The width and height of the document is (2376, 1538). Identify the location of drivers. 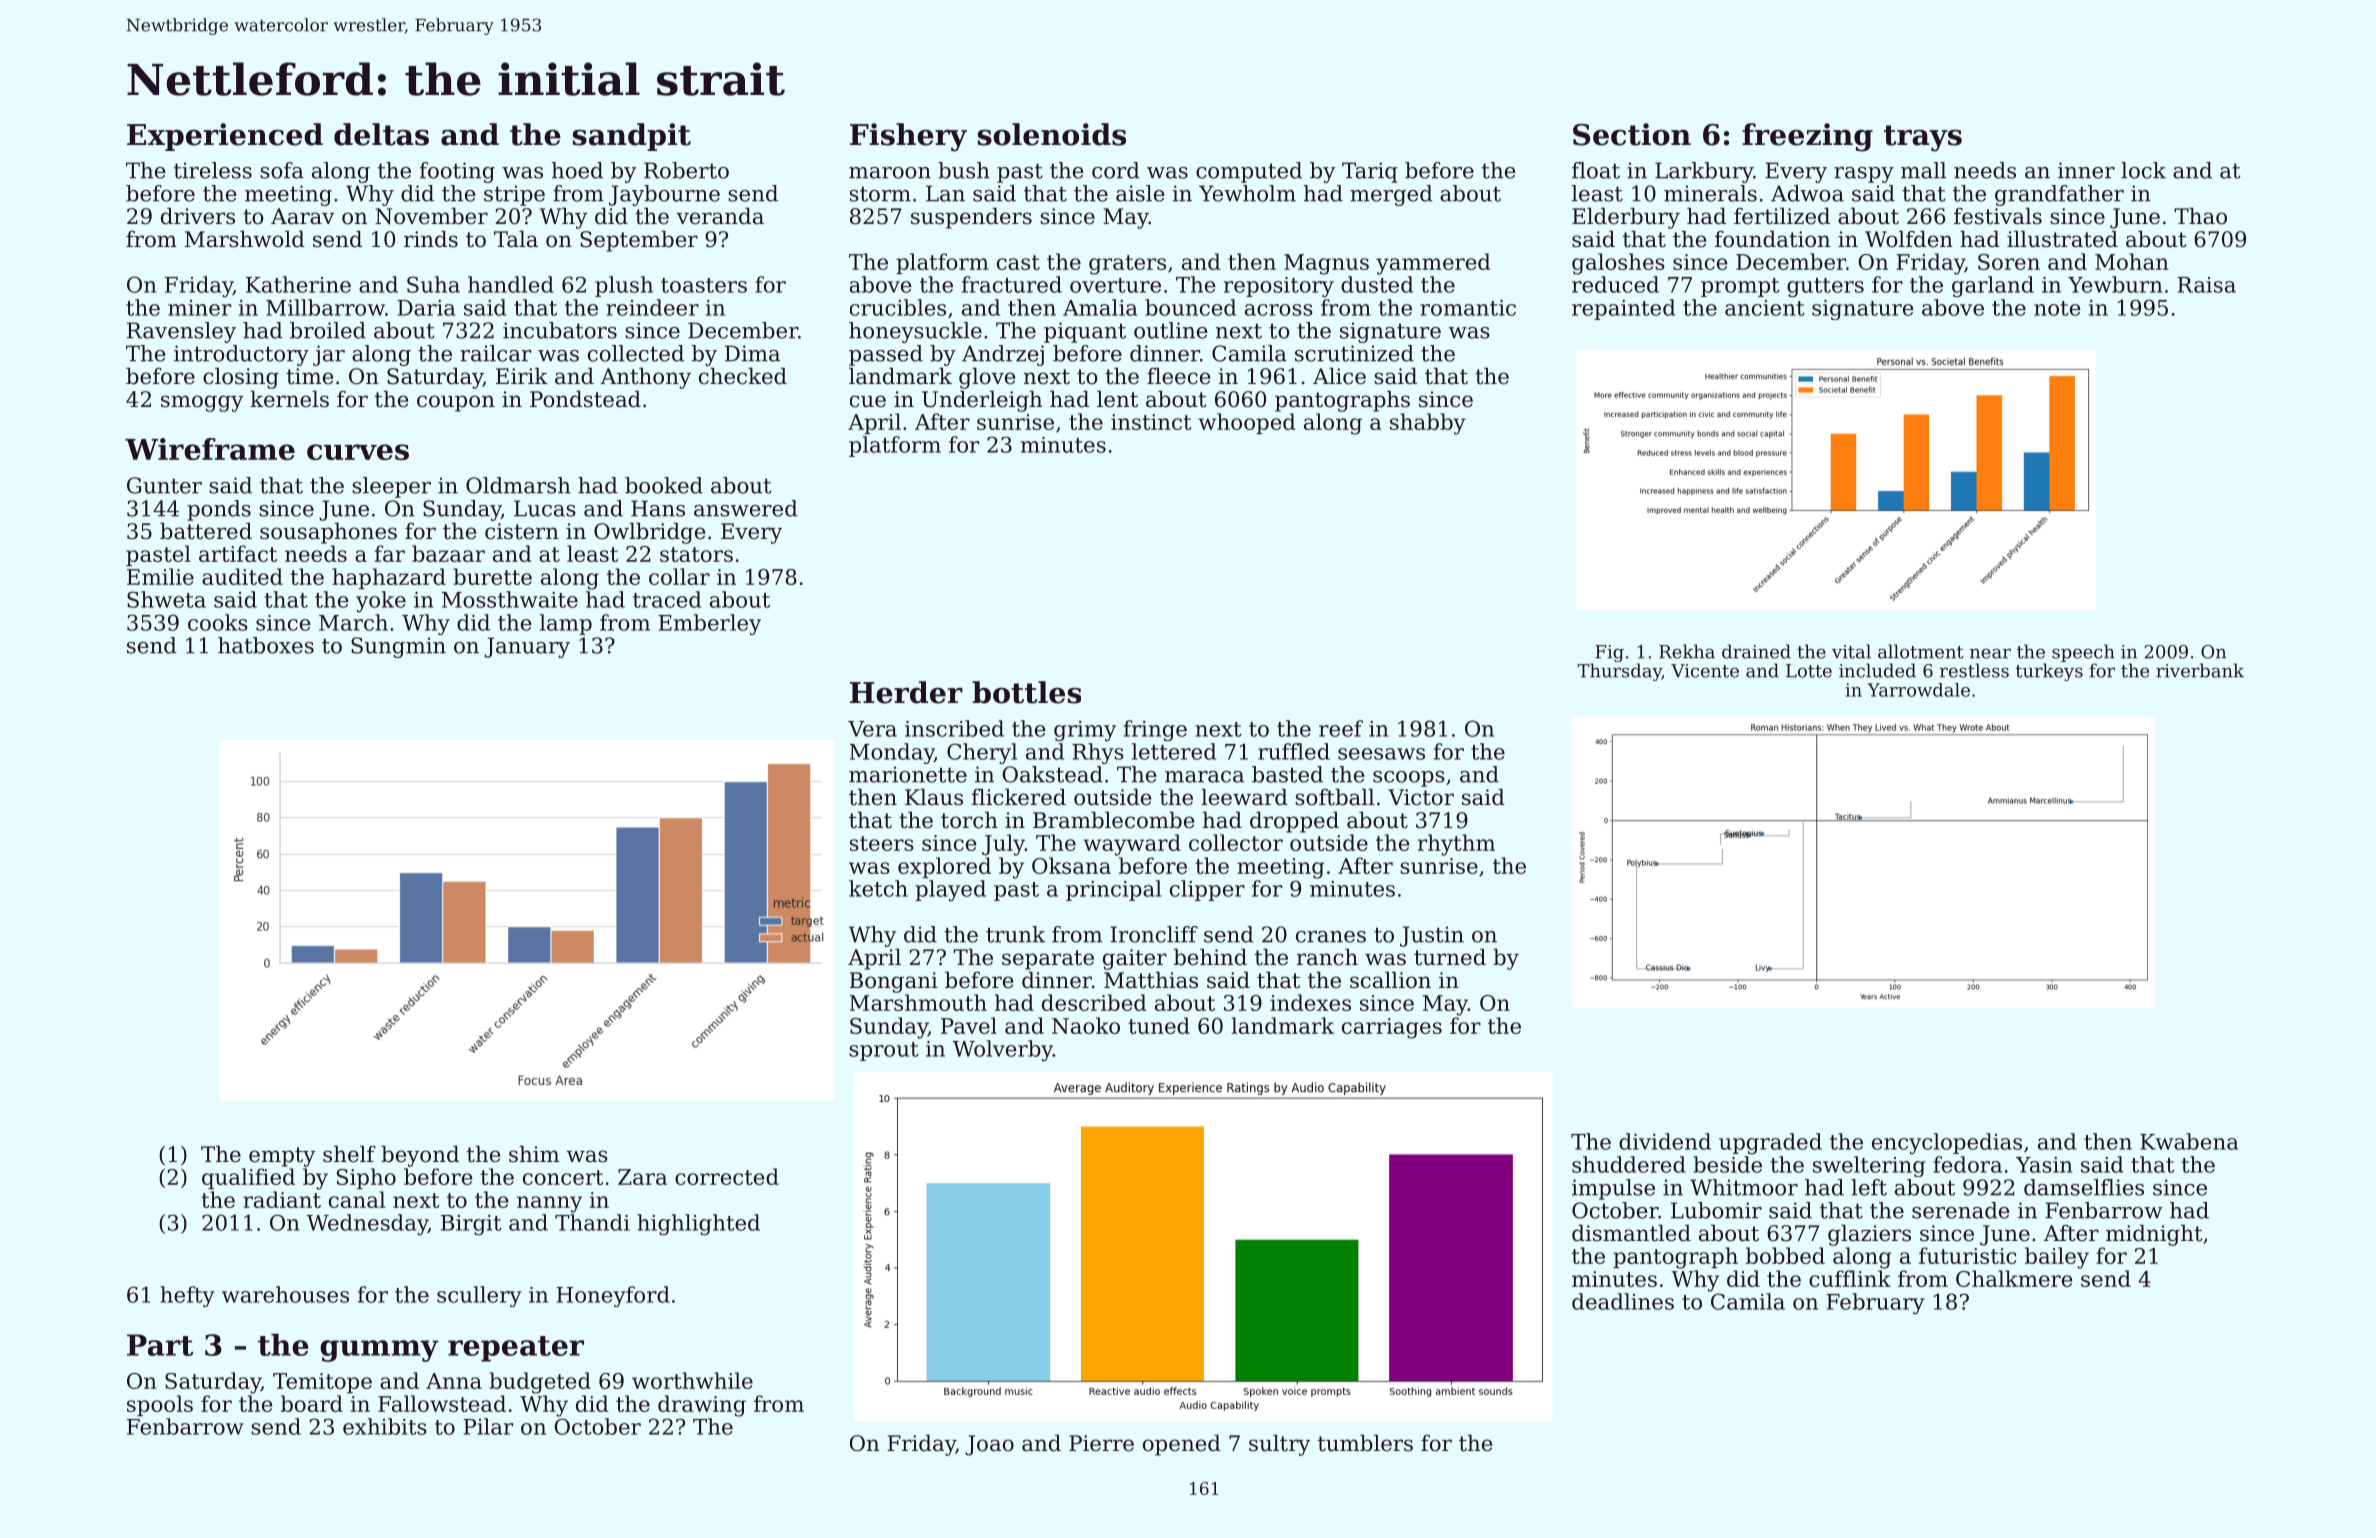
(198, 216).
